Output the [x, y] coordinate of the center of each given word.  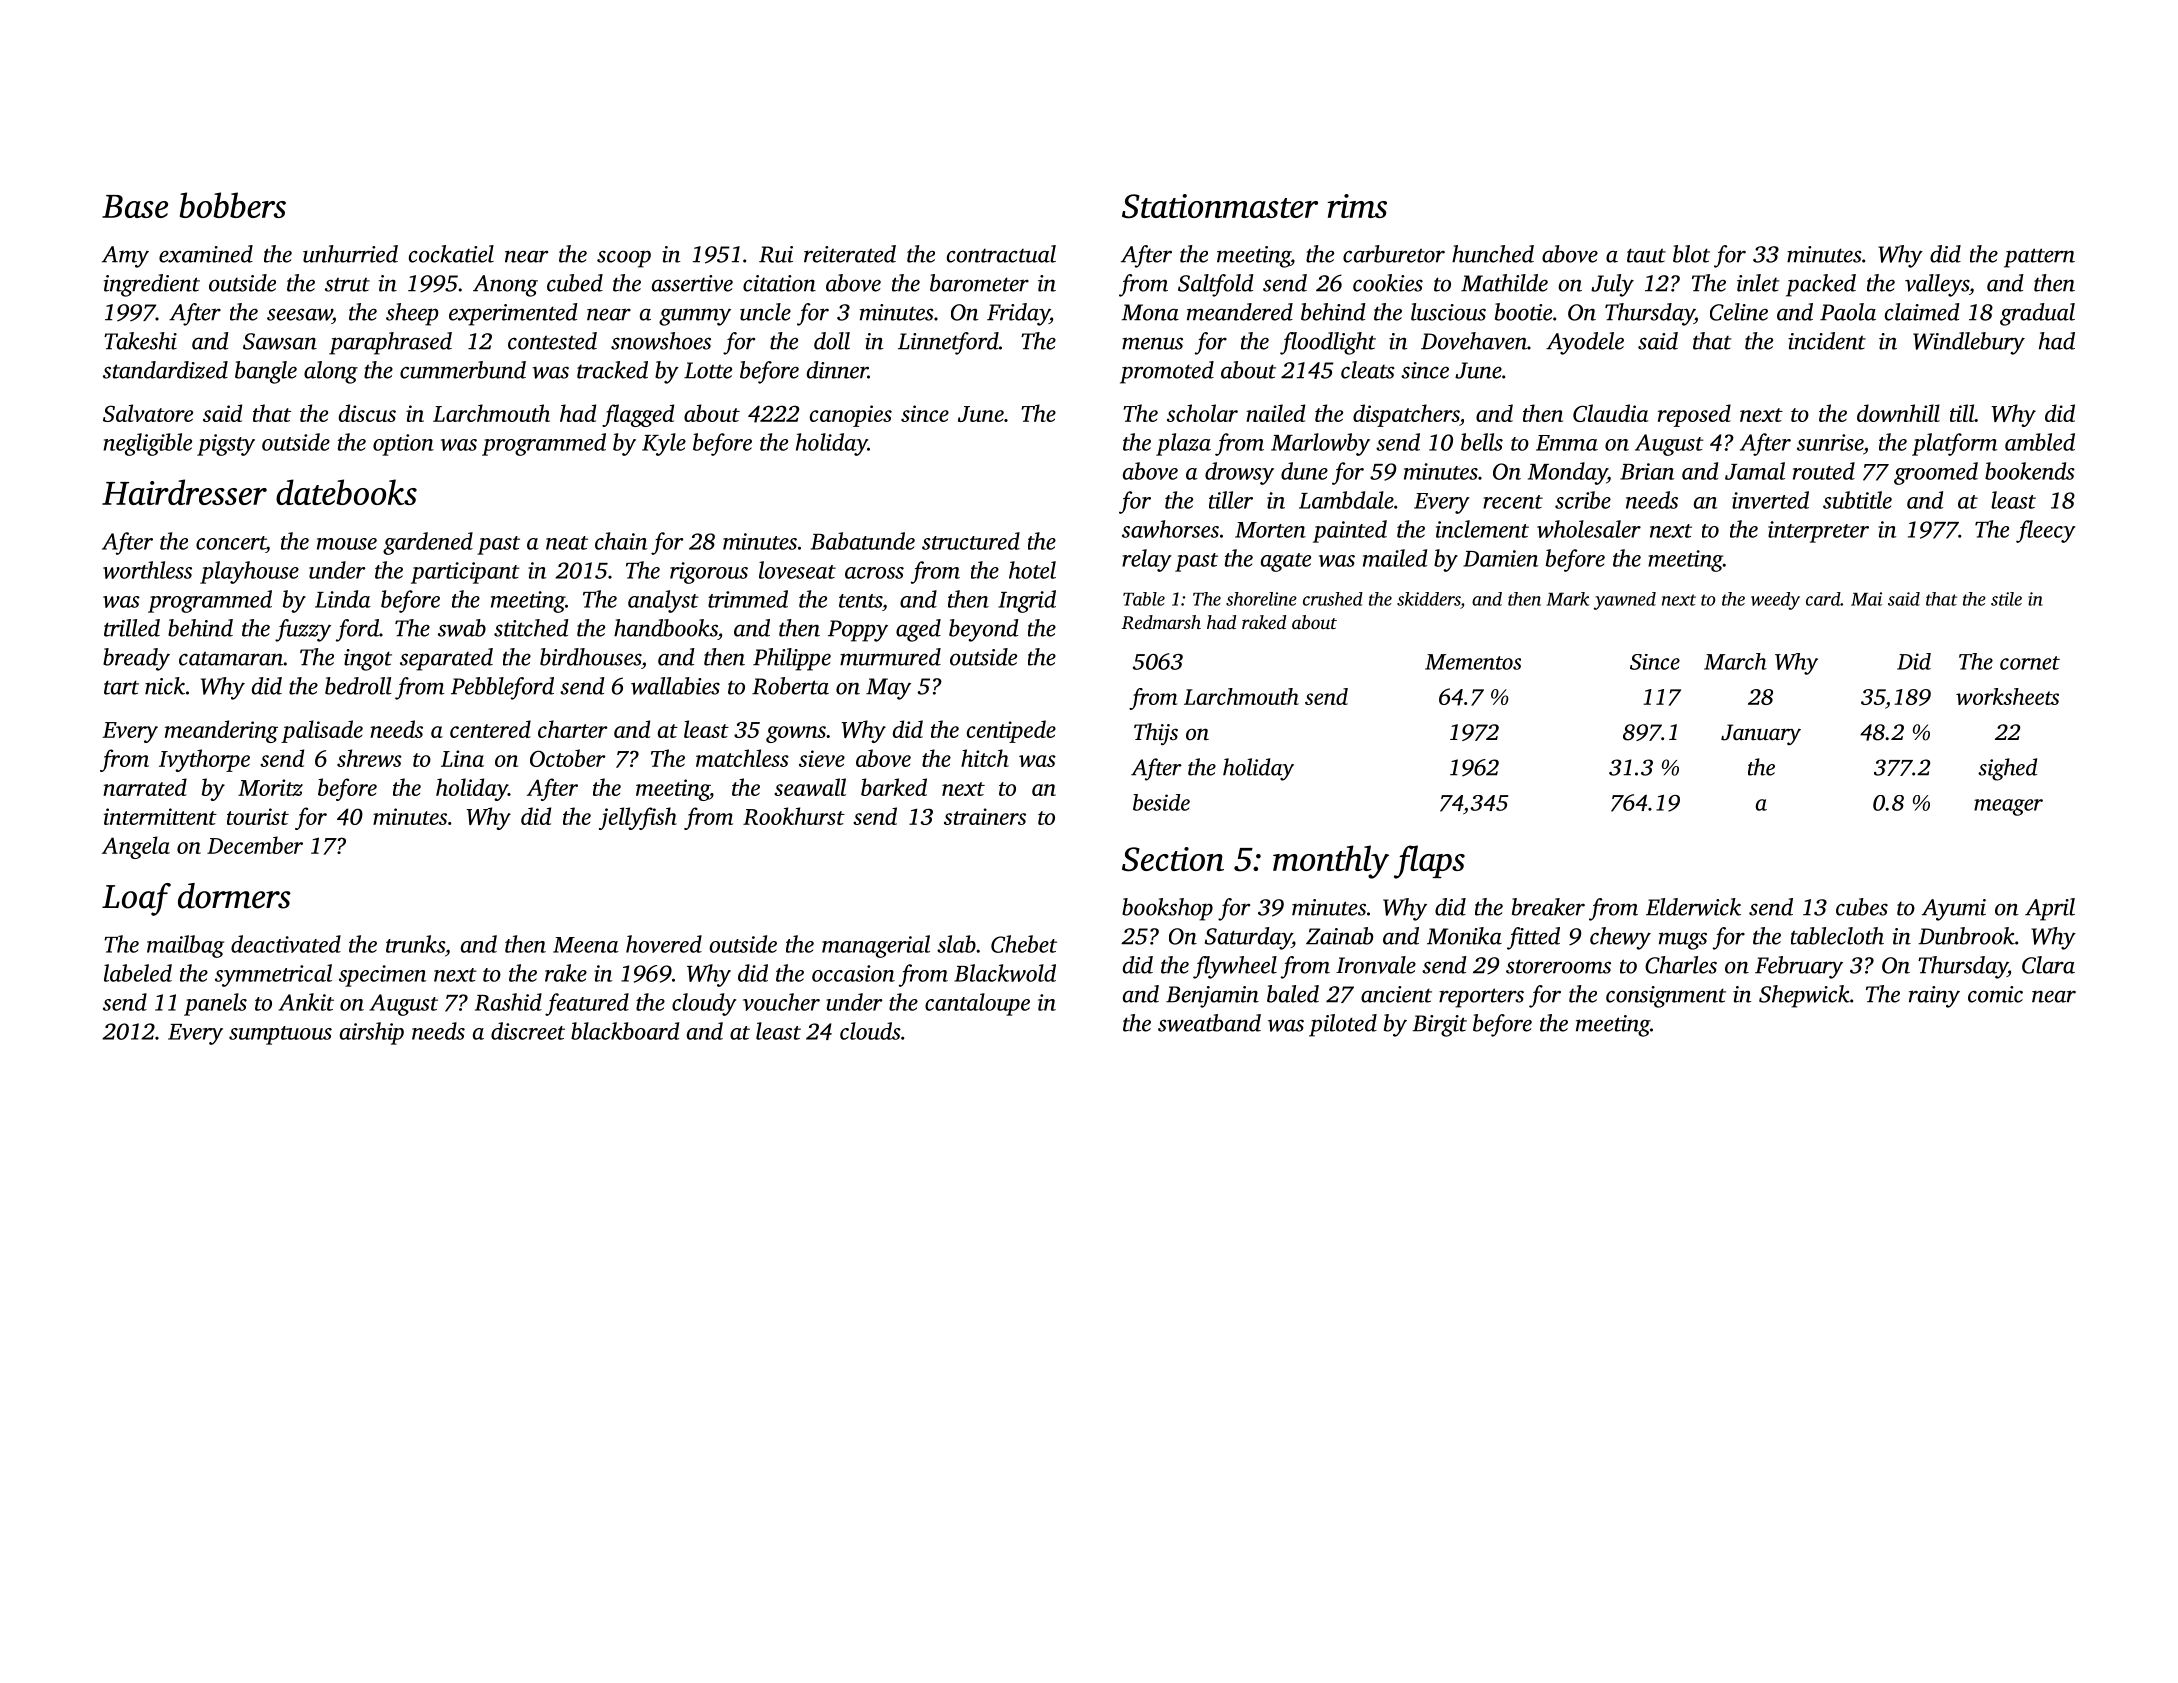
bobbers [233, 205]
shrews [369, 758]
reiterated [850, 254]
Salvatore [148, 413]
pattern [2039, 258]
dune [1304, 471]
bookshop [1167, 909]
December [255, 845]
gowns [796, 734]
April [2050, 909]
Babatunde [863, 541]
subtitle [1857, 500]
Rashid [508, 1002]
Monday [1567, 473]
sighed [2007, 769]
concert [231, 543]
